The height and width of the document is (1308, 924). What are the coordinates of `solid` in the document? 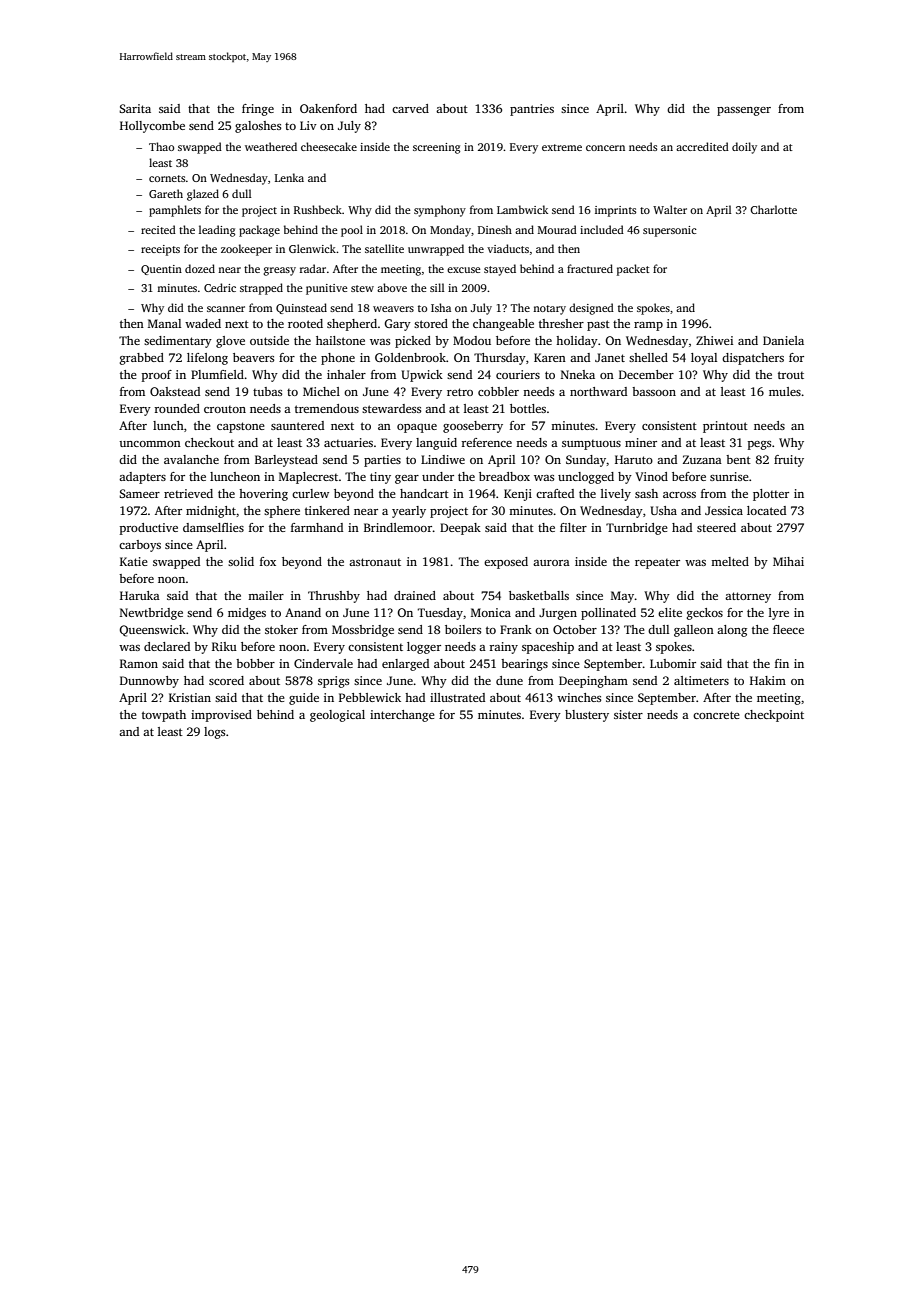 It's located at (241, 561).
